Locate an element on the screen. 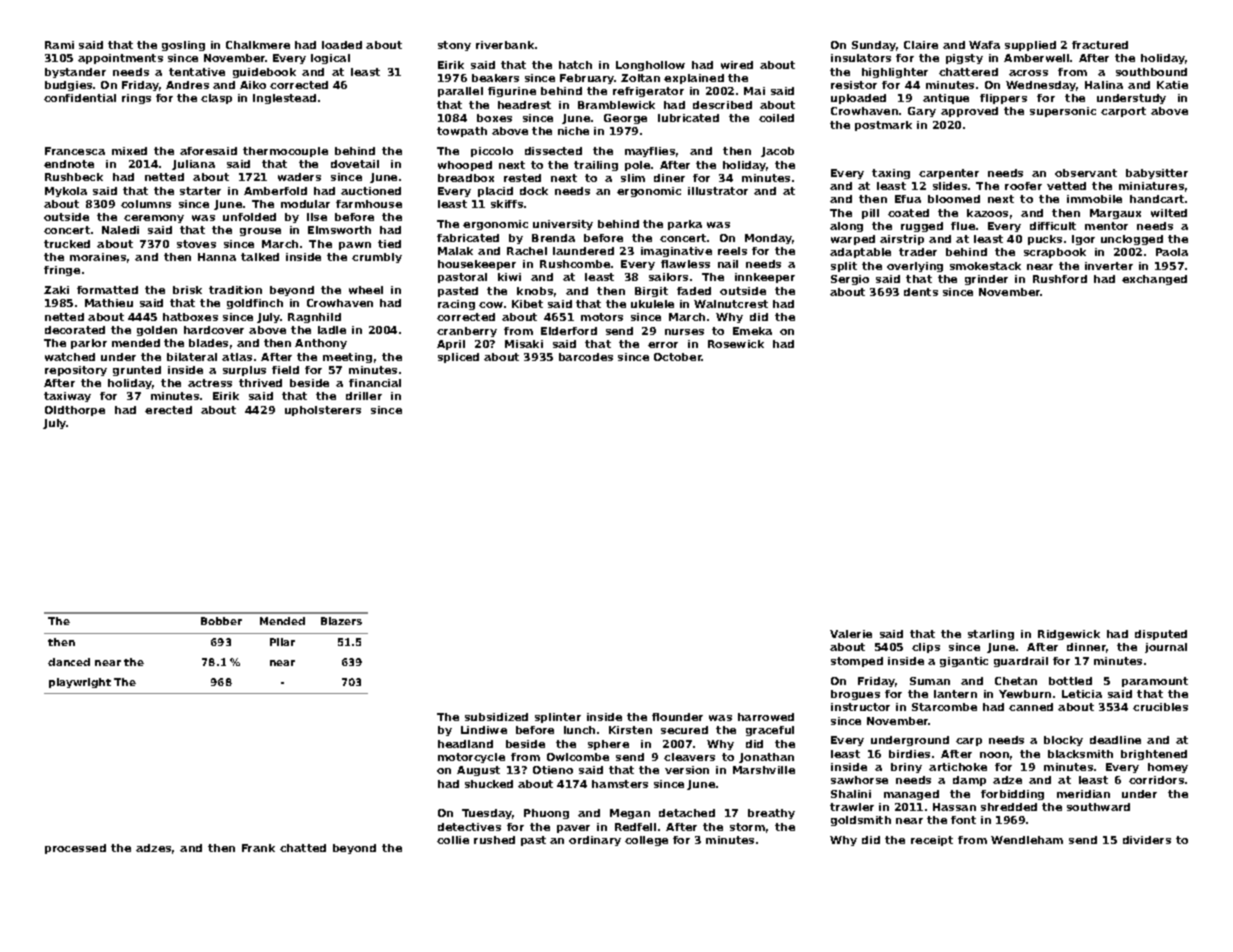 This screenshot has width=1233, height=952. shucked is located at coordinates (489, 784).
